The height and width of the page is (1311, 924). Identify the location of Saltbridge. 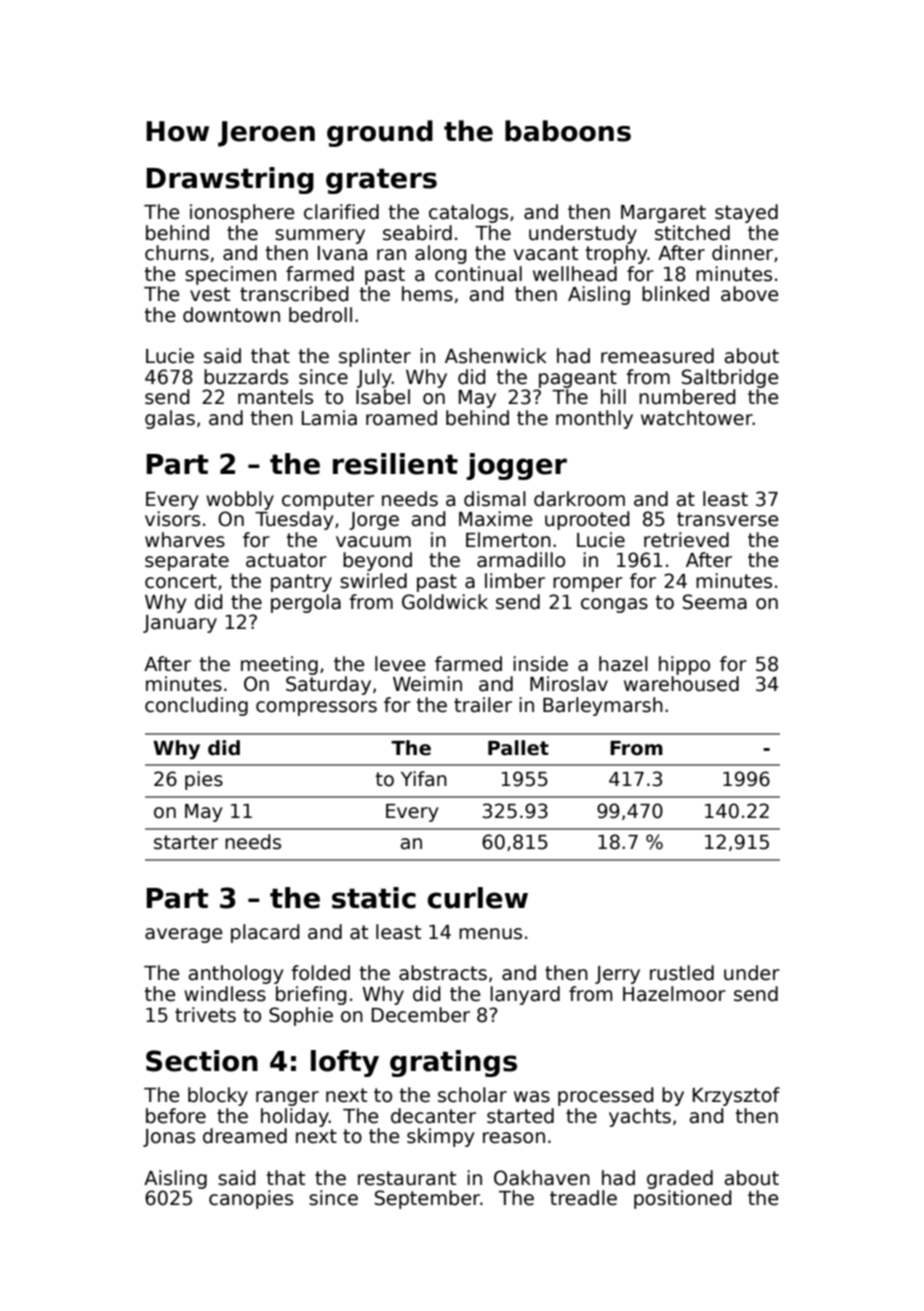
(730, 378).
